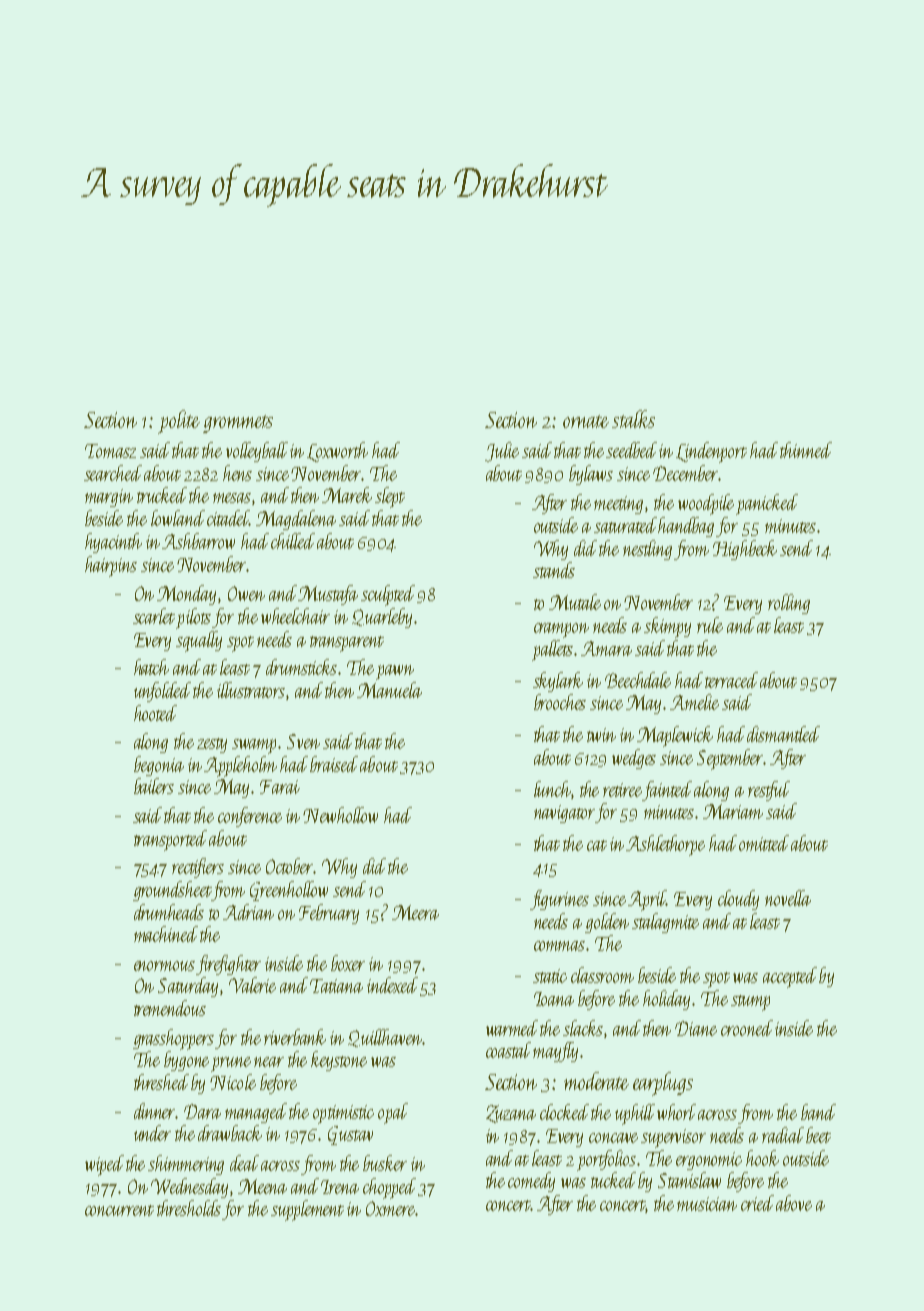 This screenshot has width=924, height=1311. I want to click on hairpins, so click(111, 566).
